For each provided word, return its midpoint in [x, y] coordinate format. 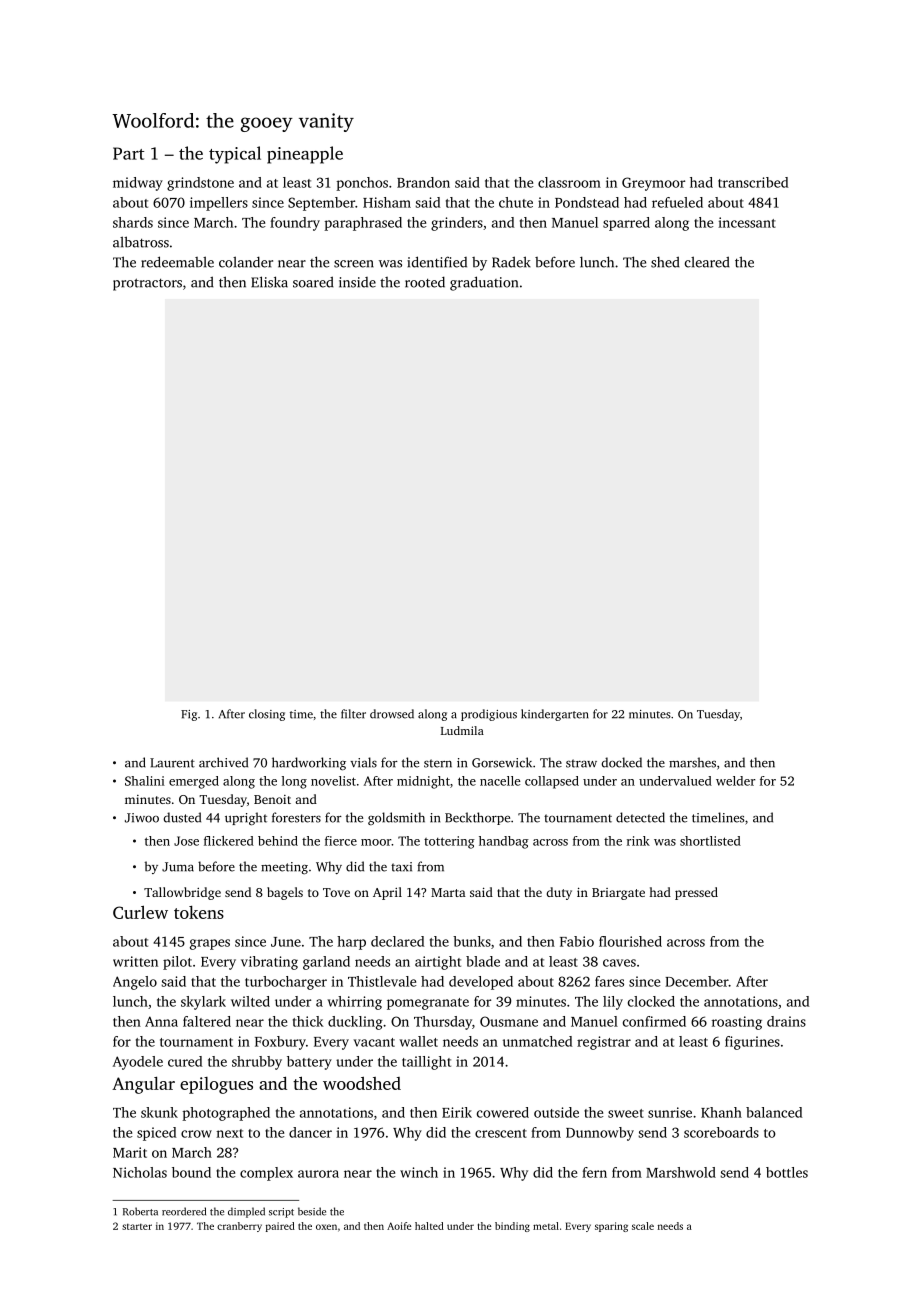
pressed [696, 893]
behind [278, 841]
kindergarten [555, 715]
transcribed [753, 182]
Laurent [172, 763]
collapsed [552, 782]
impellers [219, 204]
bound [191, 1172]
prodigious [489, 715]
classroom [569, 182]
